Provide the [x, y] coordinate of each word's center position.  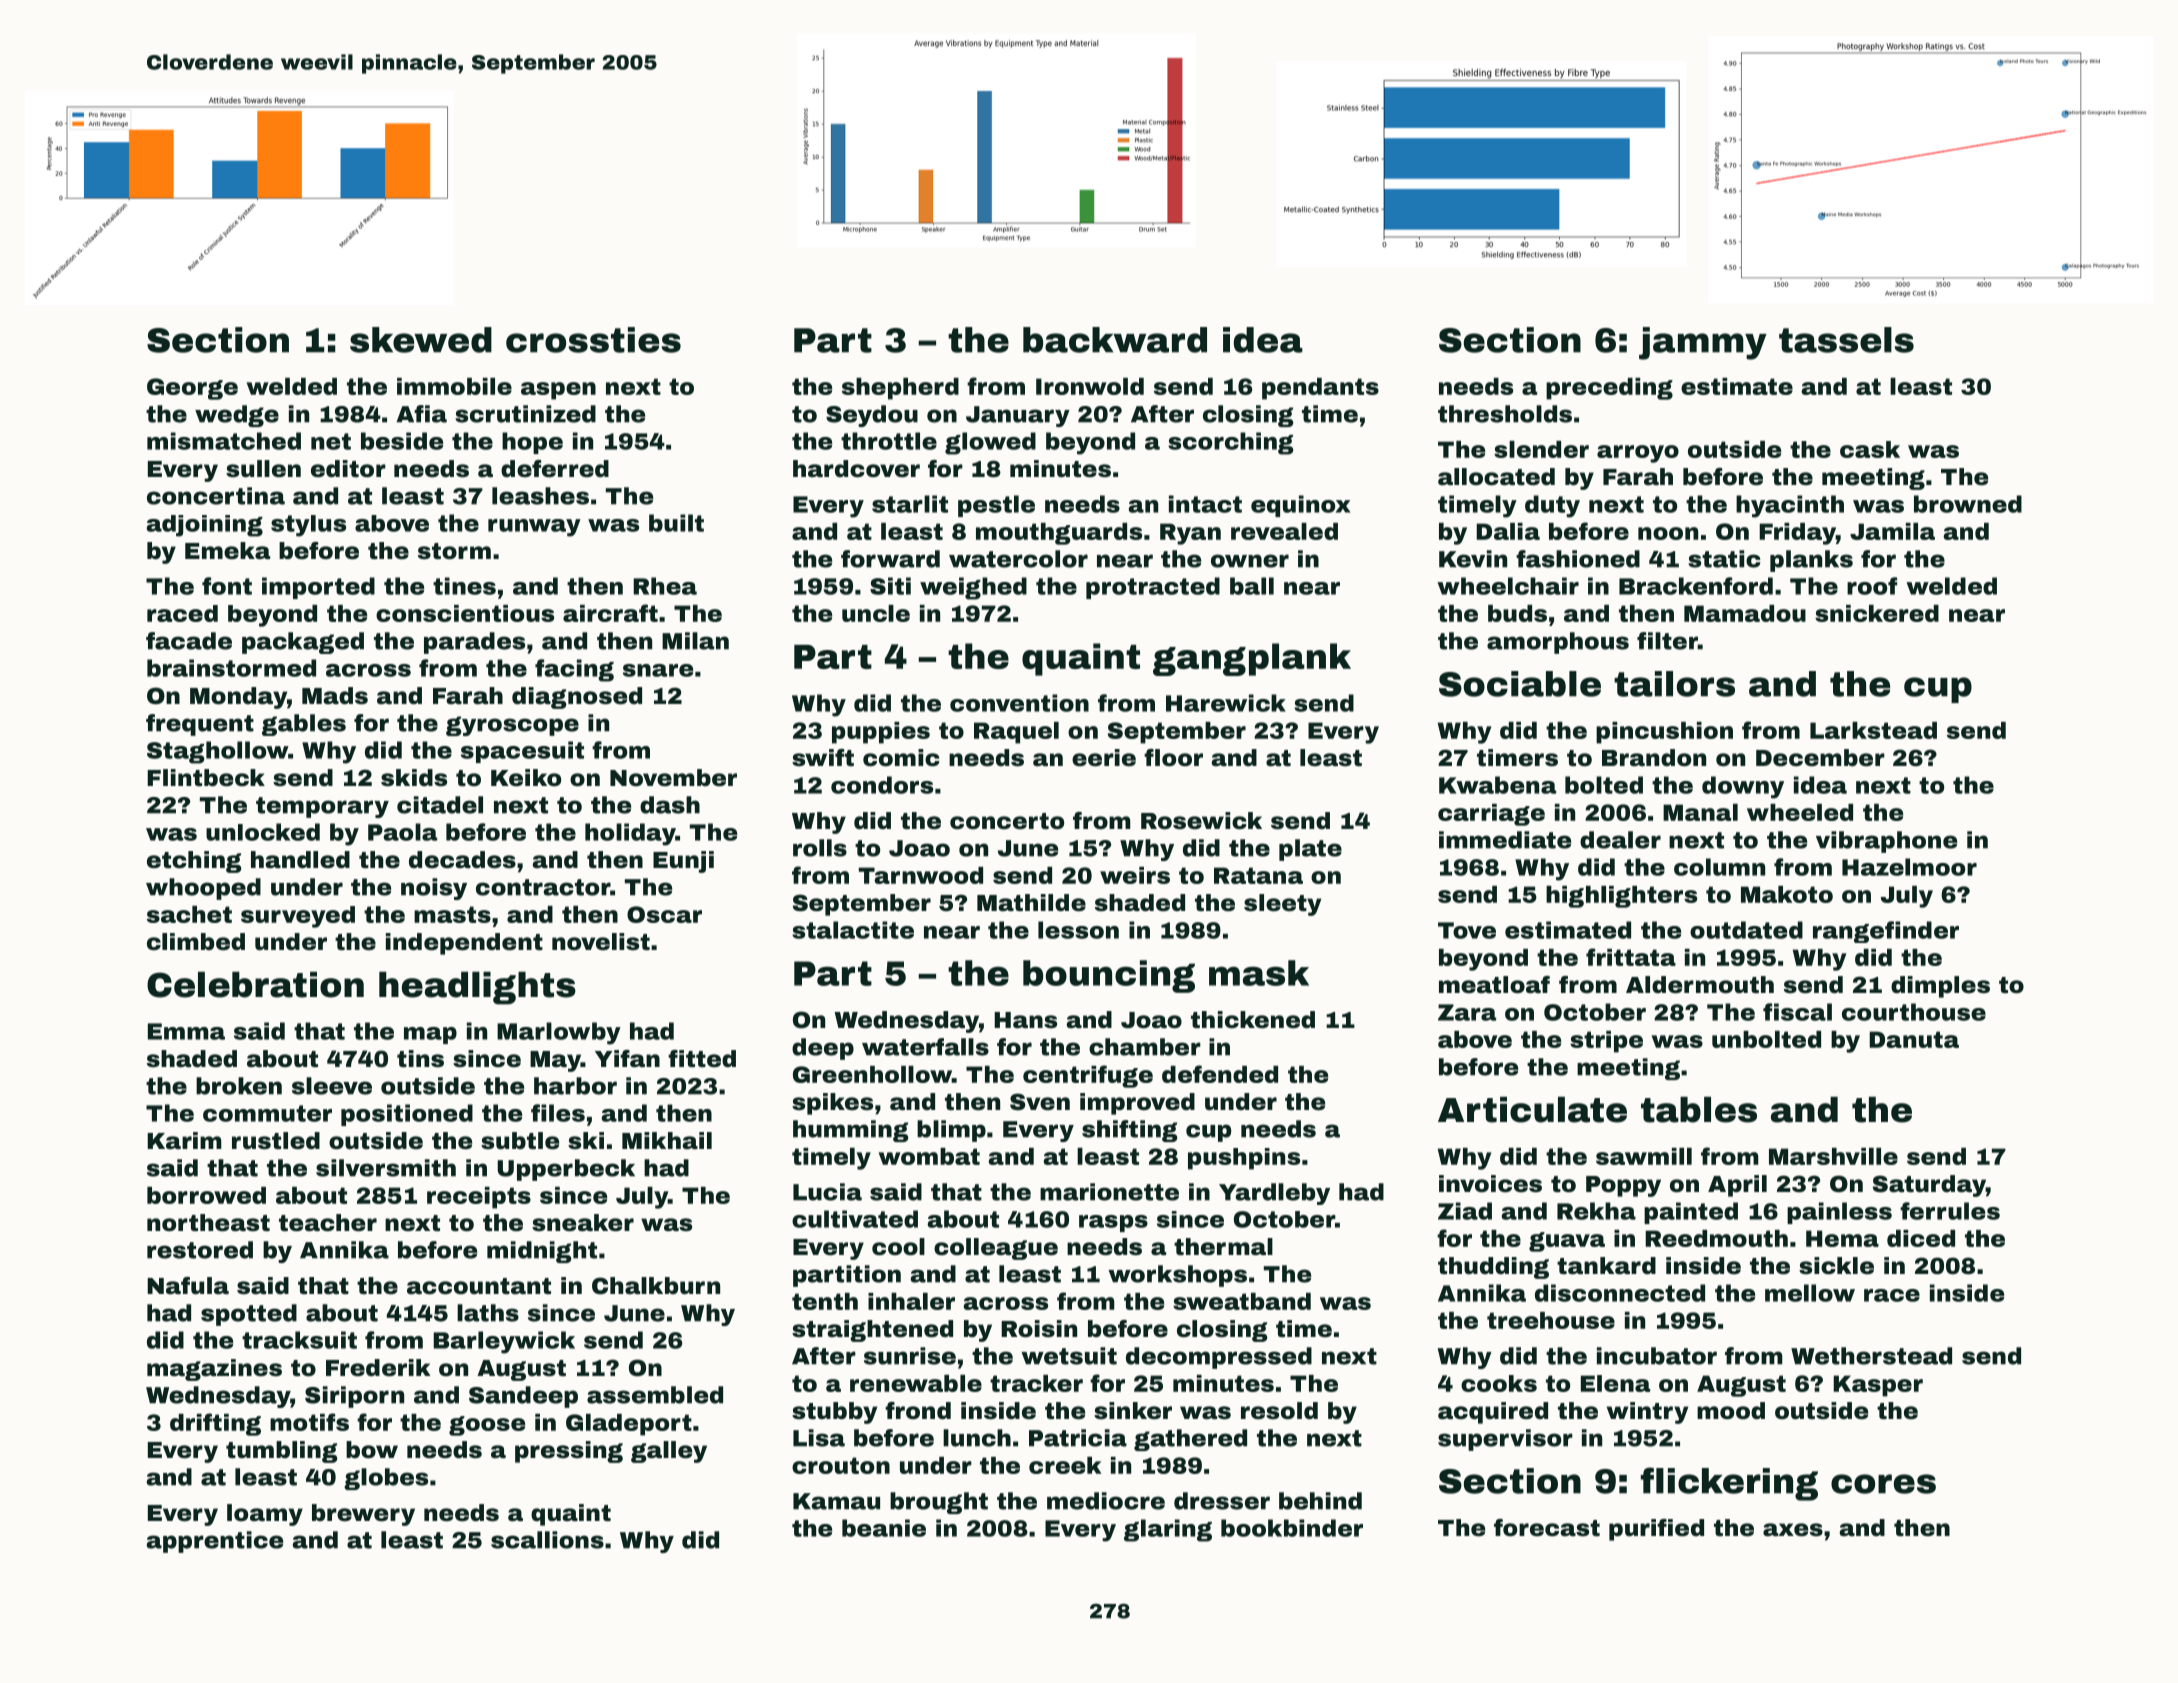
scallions [547, 1540]
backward [1115, 340]
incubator [1657, 1356]
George [192, 389]
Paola [402, 832]
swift [823, 758]
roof [1872, 586]
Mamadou [1745, 613]
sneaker [583, 1223]
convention [1019, 703]
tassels [1846, 340]
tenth [825, 1301]
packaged [303, 643]
